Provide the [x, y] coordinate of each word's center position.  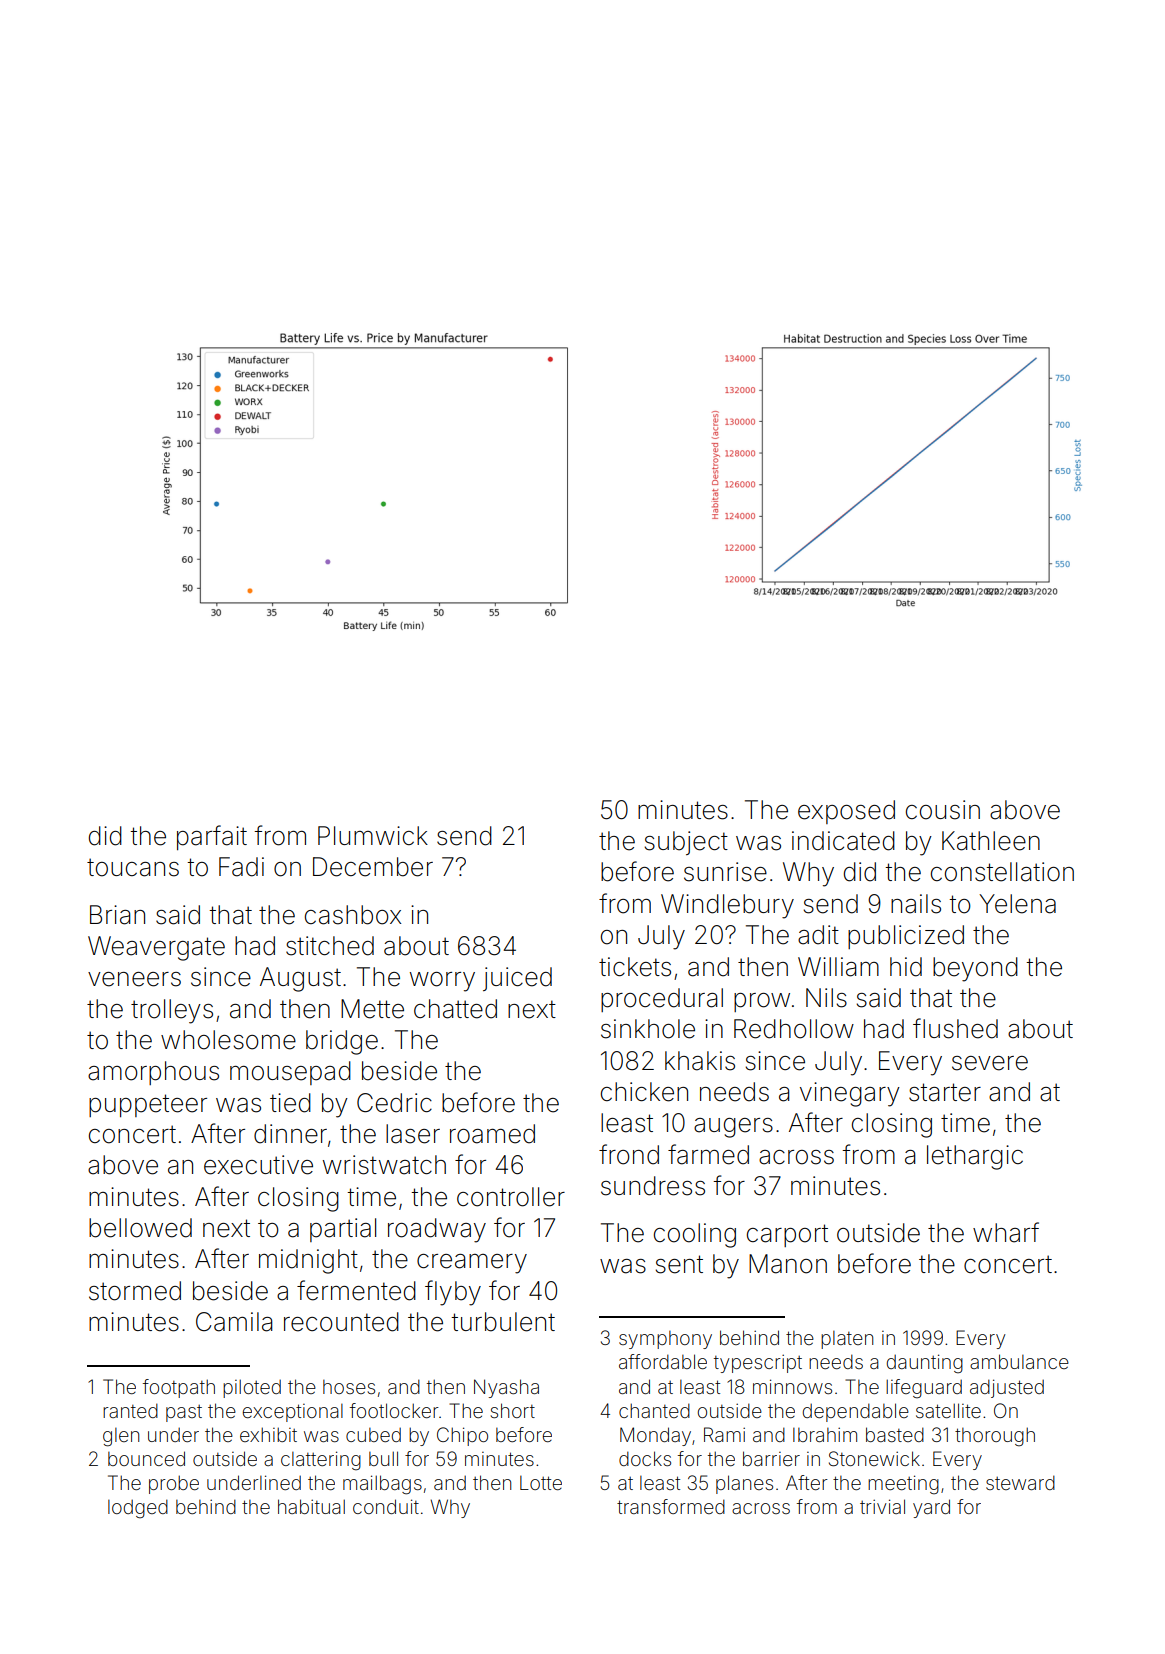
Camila [234, 1322]
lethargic [975, 1157]
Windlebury [727, 906]
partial [343, 1230]
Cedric [394, 1103]
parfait [212, 837]
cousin [943, 810]
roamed [492, 1134]
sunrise [725, 872]
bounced [146, 1458]
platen [847, 1340]
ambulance [1019, 1361]
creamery [472, 1264]
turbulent [503, 1322]
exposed [846, 812]
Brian [117, 915]
